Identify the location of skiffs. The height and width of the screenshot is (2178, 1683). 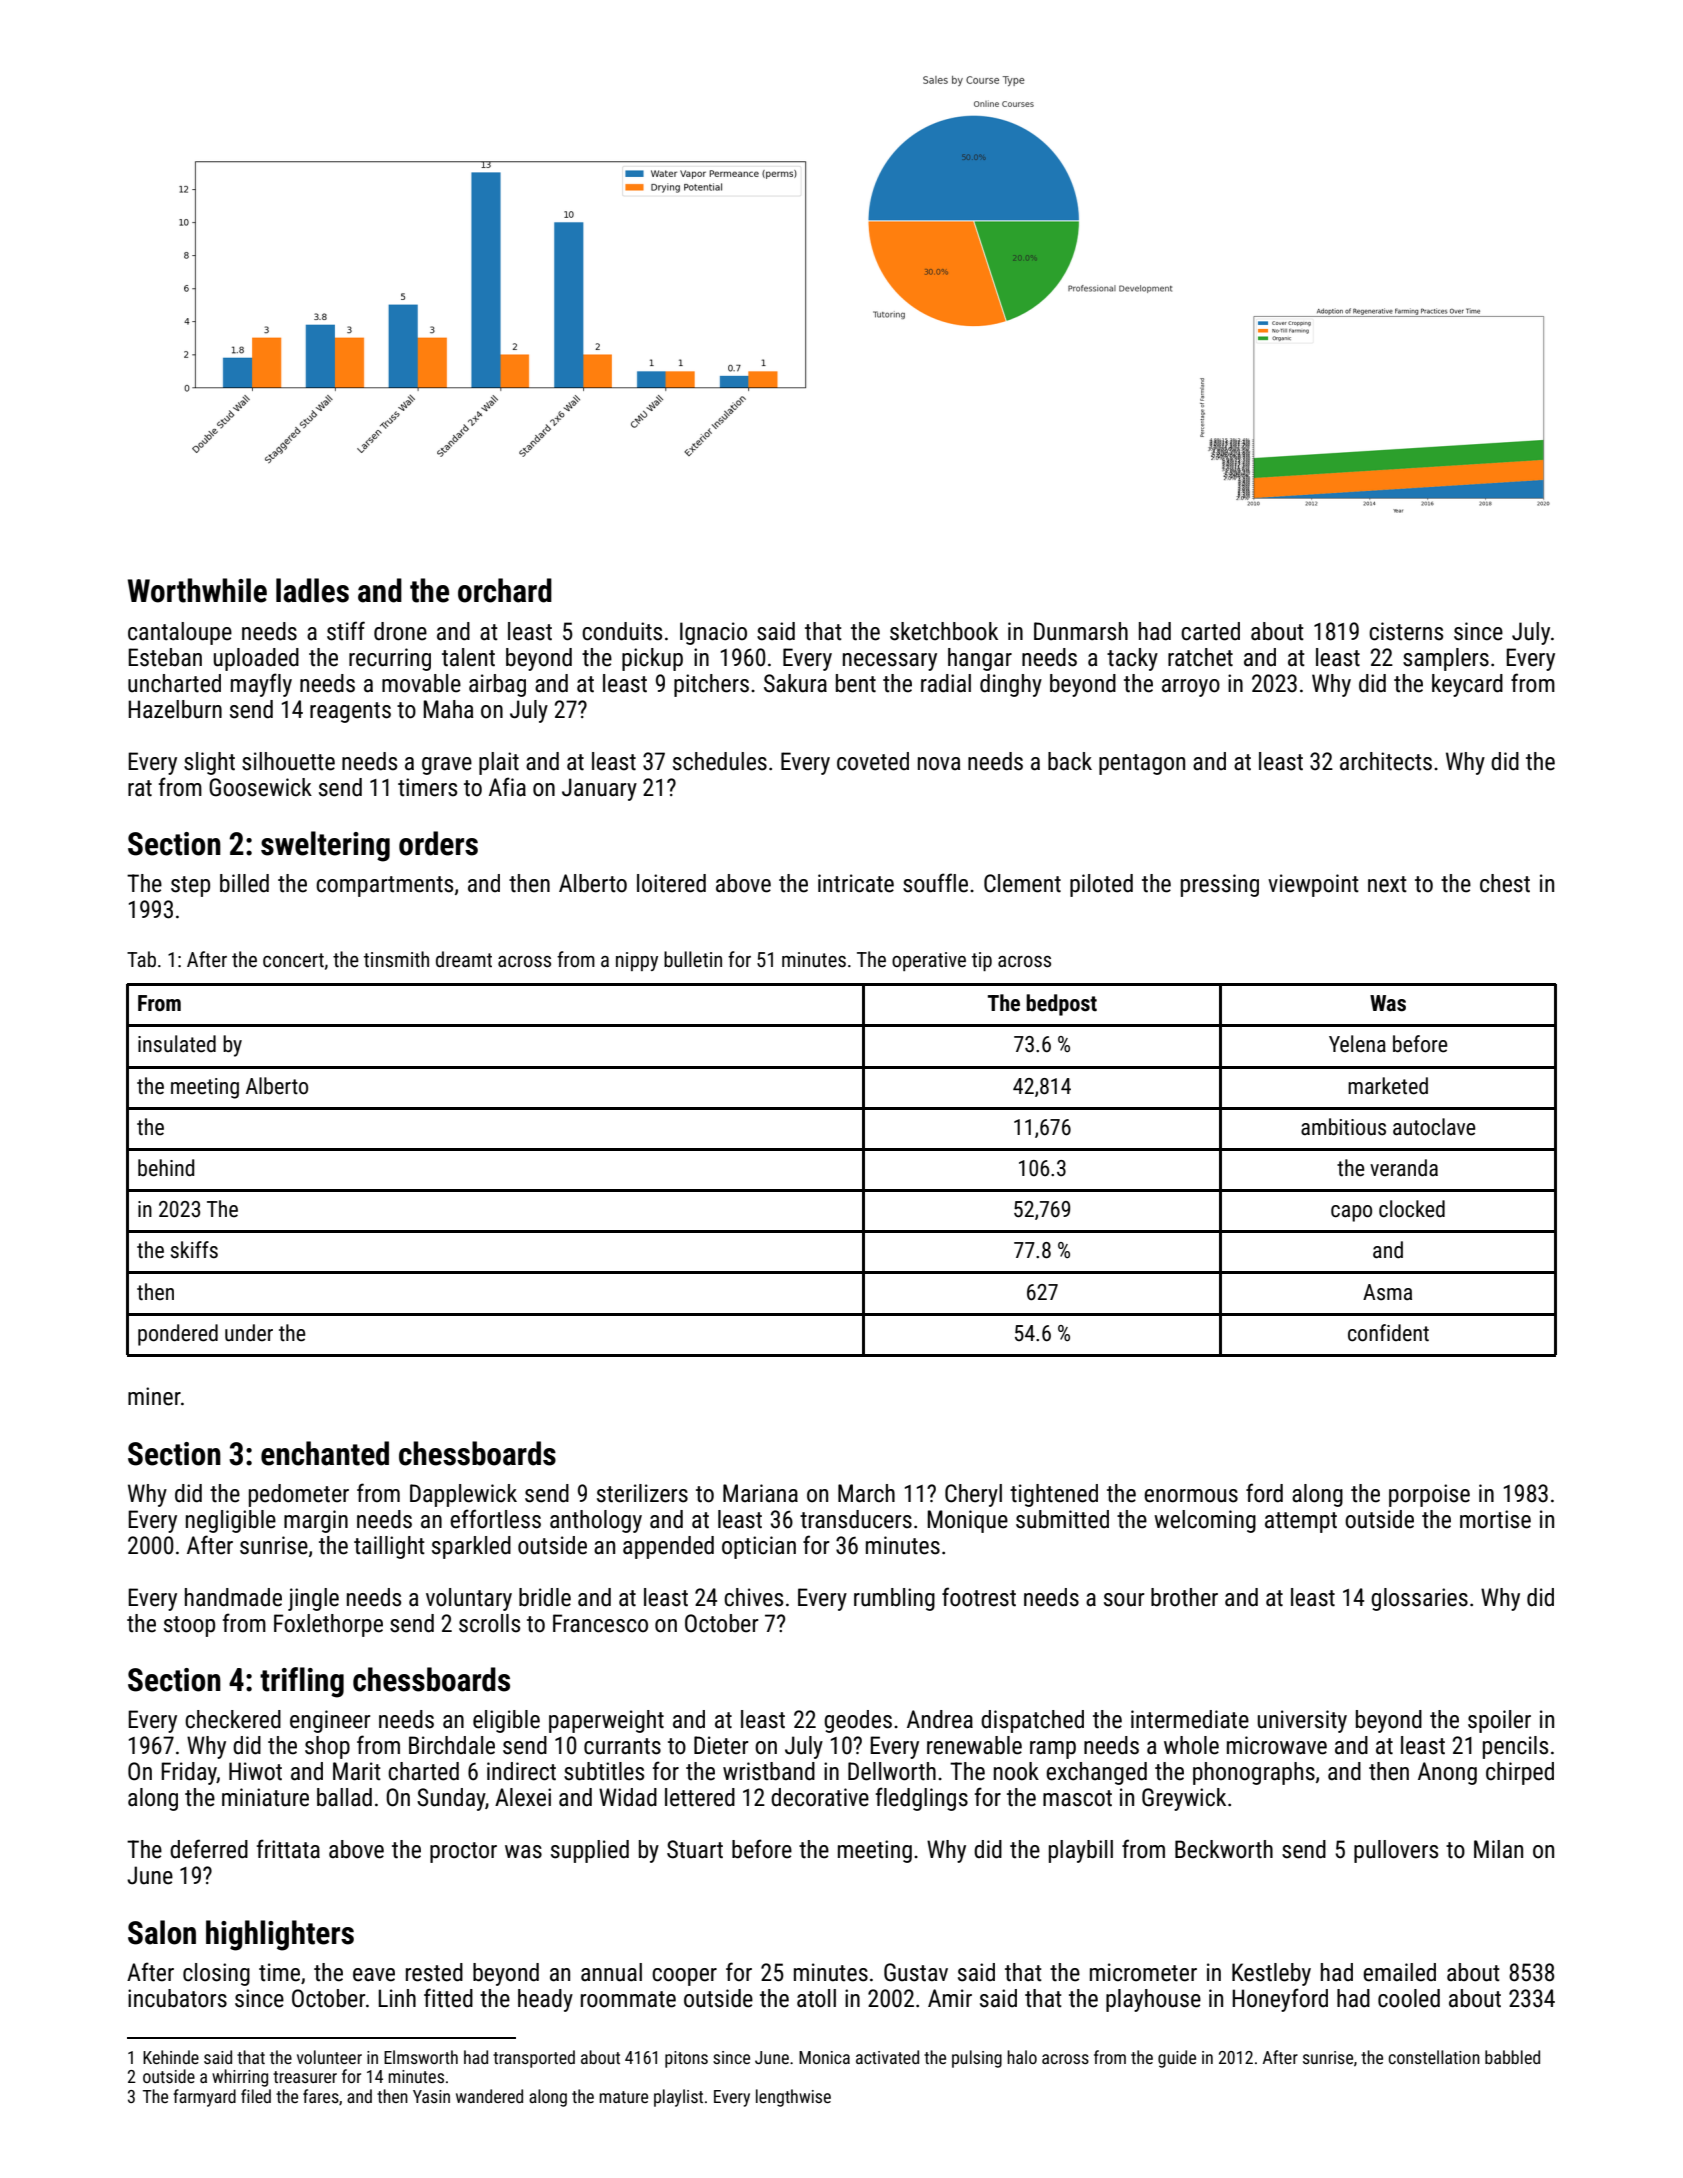
(194, 1250).
